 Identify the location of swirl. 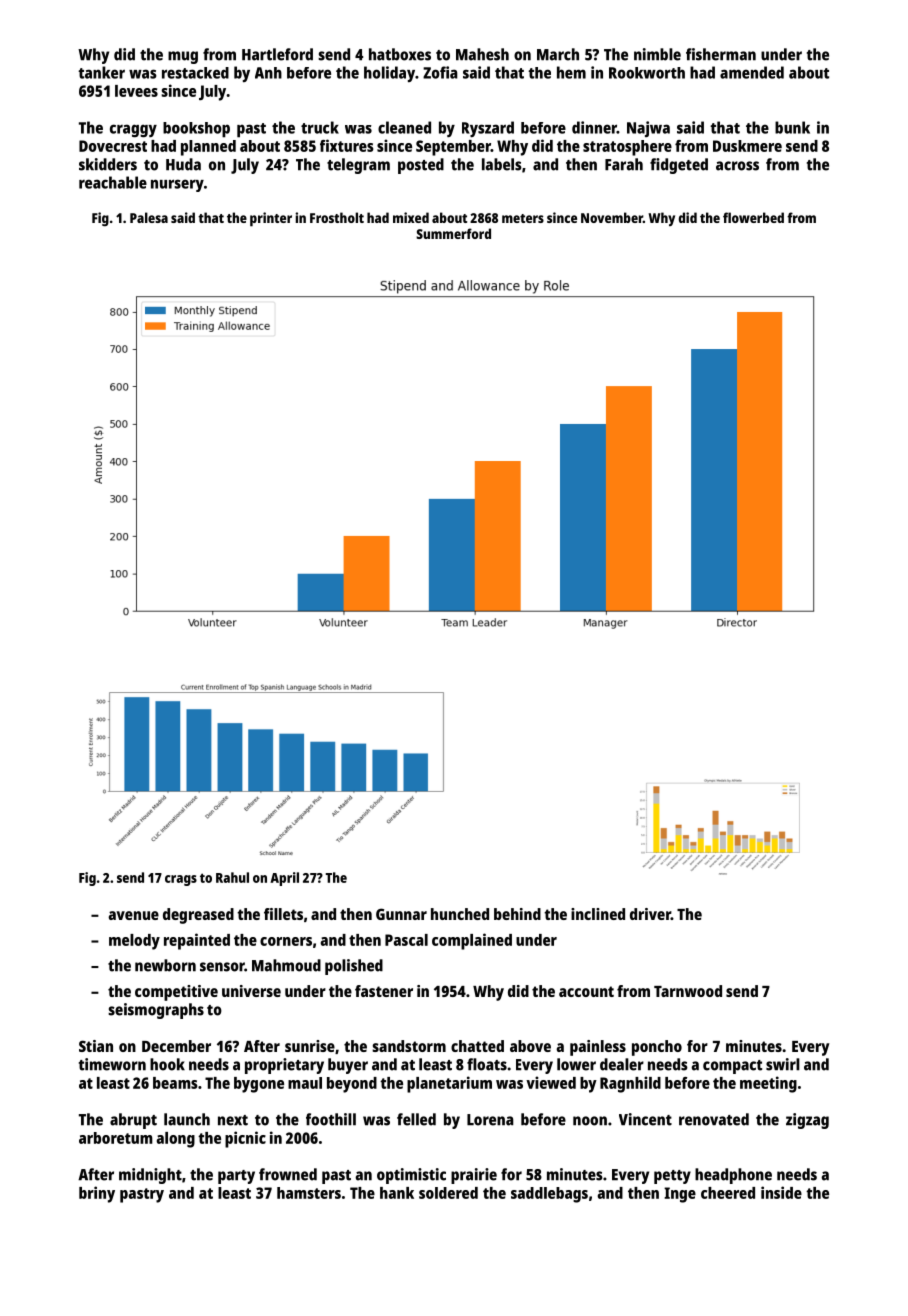
(783, 1064).
